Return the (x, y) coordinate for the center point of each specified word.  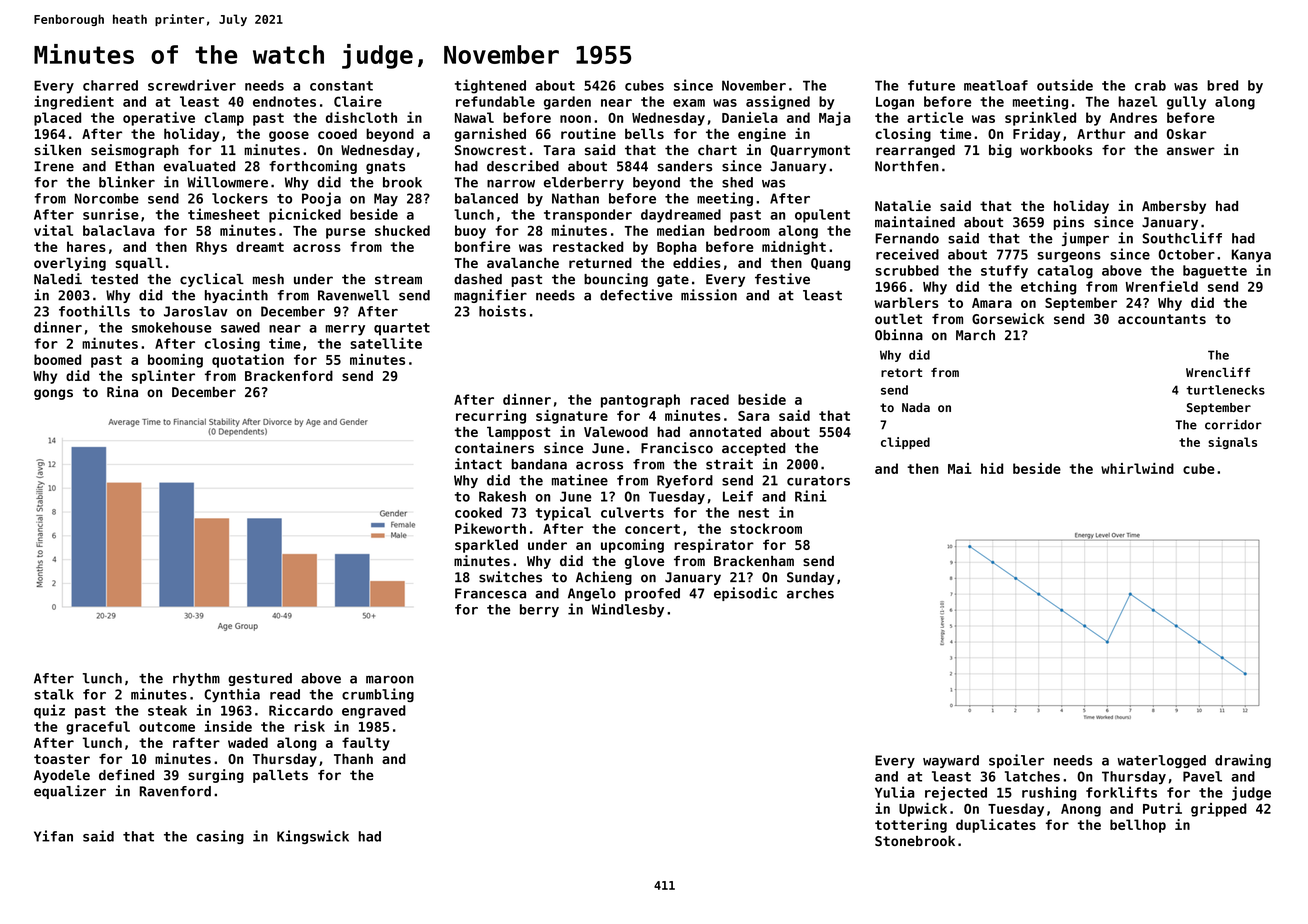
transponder (588, 216)
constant (341, 86)
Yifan (53, 836)
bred (1222, 85)
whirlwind (1137, 468)
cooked (478, 512)
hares (86, 246)
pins (1069, 223)
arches (810, 593)
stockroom (766, 528)
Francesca (490, 593)
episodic (745, 594)
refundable (495, 101)
